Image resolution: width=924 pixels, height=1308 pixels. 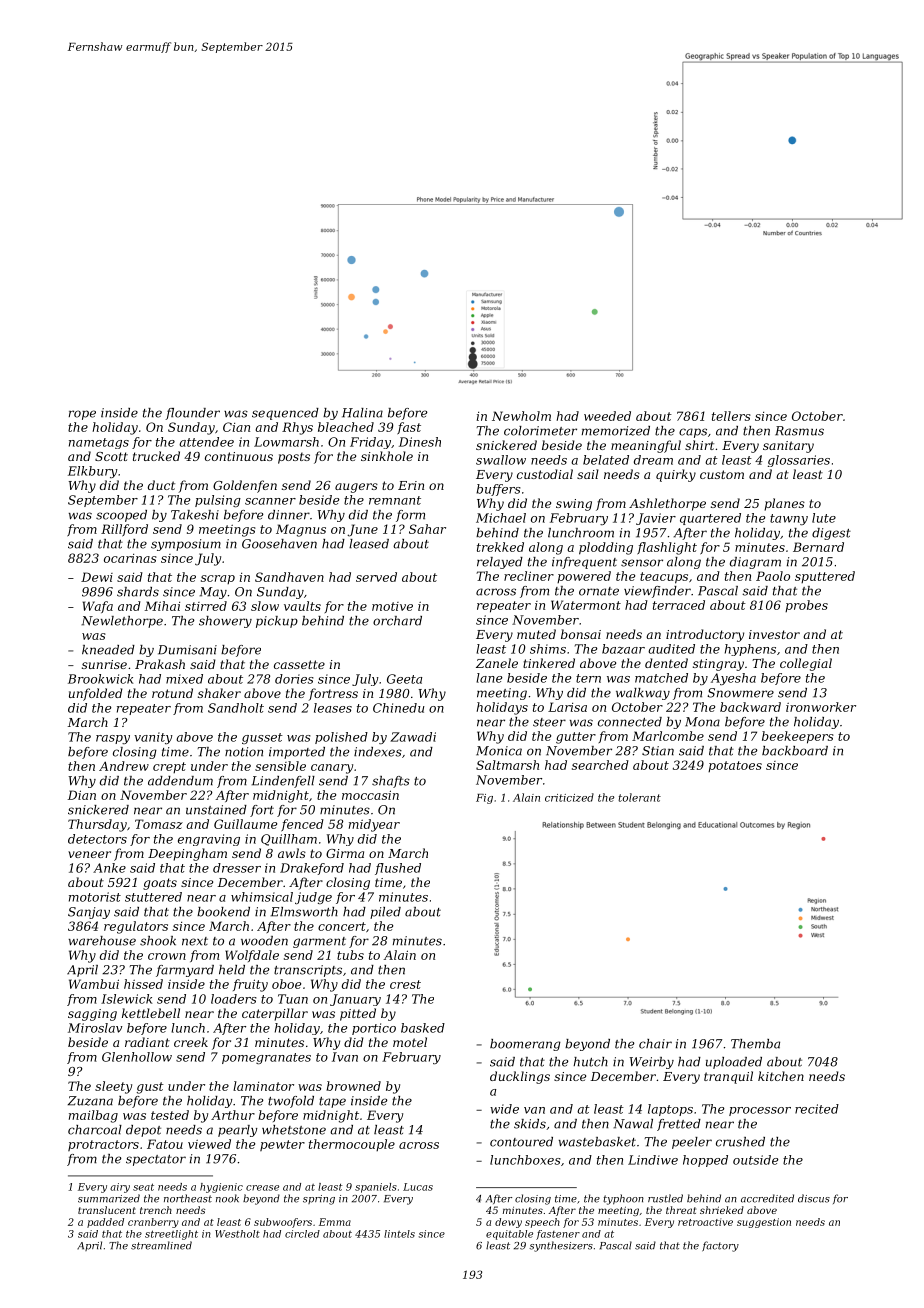 What do you see at coordinates (731, 416) in the screenshot?
I see `tellers` at bounding box center [731, 416].
